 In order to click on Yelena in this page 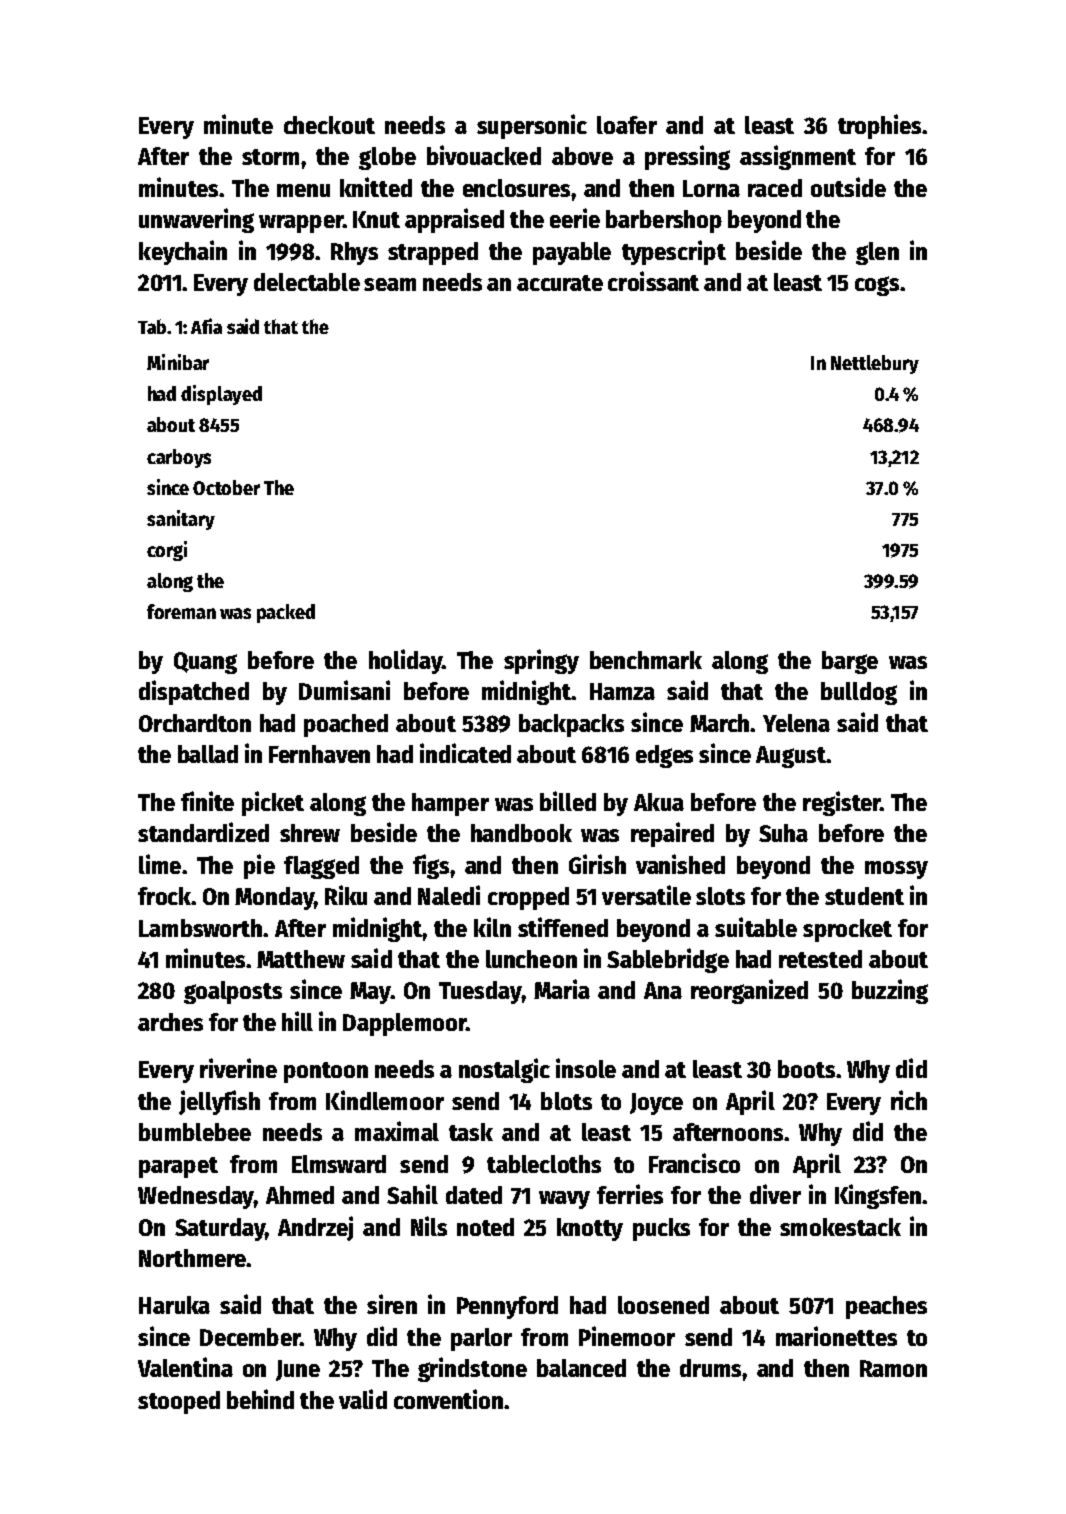, I will do `click(796, 723)`.
